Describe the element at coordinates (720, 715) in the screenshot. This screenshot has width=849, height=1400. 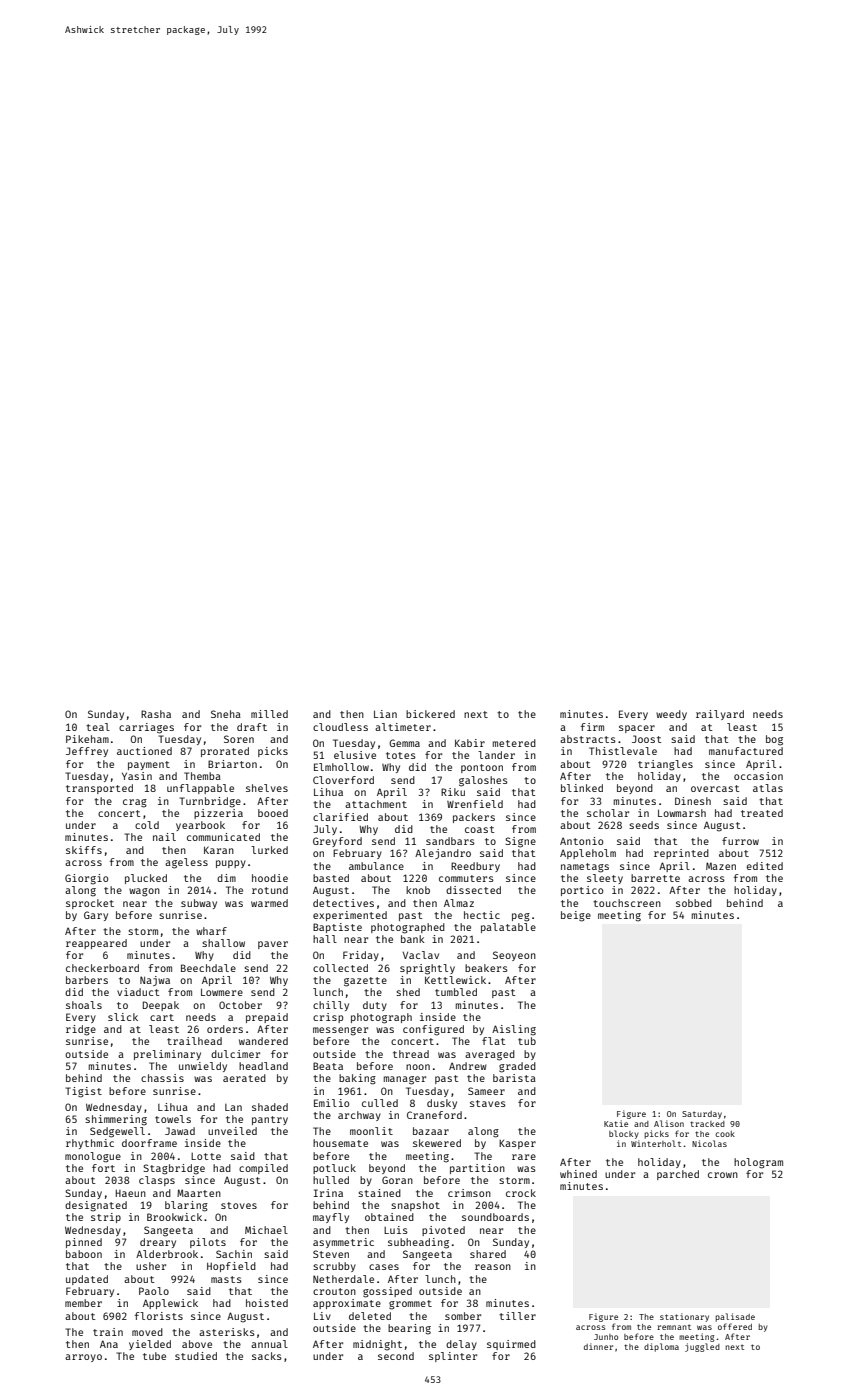
I see `railyard` at that location.
